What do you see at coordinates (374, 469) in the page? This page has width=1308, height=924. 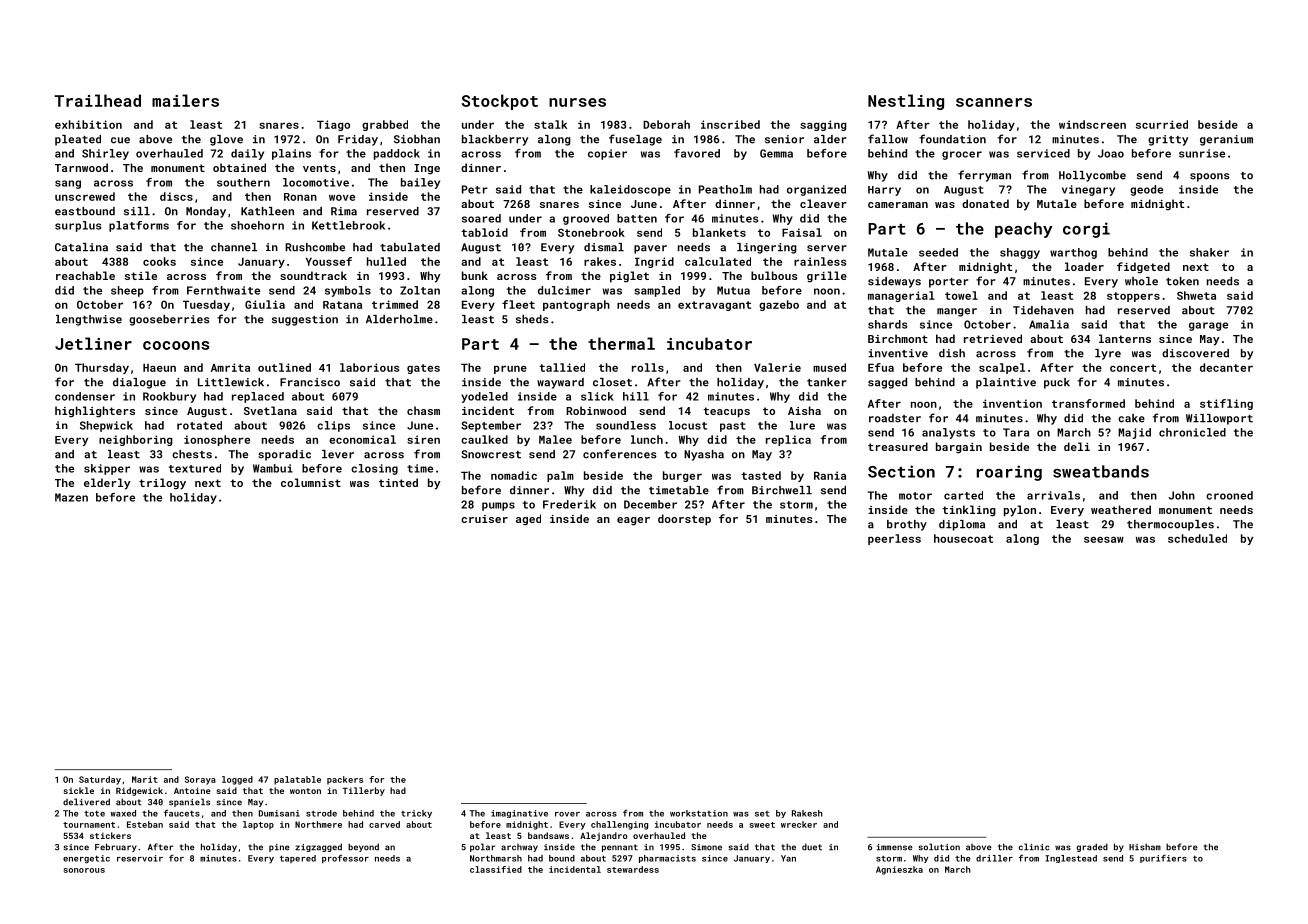 I see `closing` at bounding box center [374, 469].
